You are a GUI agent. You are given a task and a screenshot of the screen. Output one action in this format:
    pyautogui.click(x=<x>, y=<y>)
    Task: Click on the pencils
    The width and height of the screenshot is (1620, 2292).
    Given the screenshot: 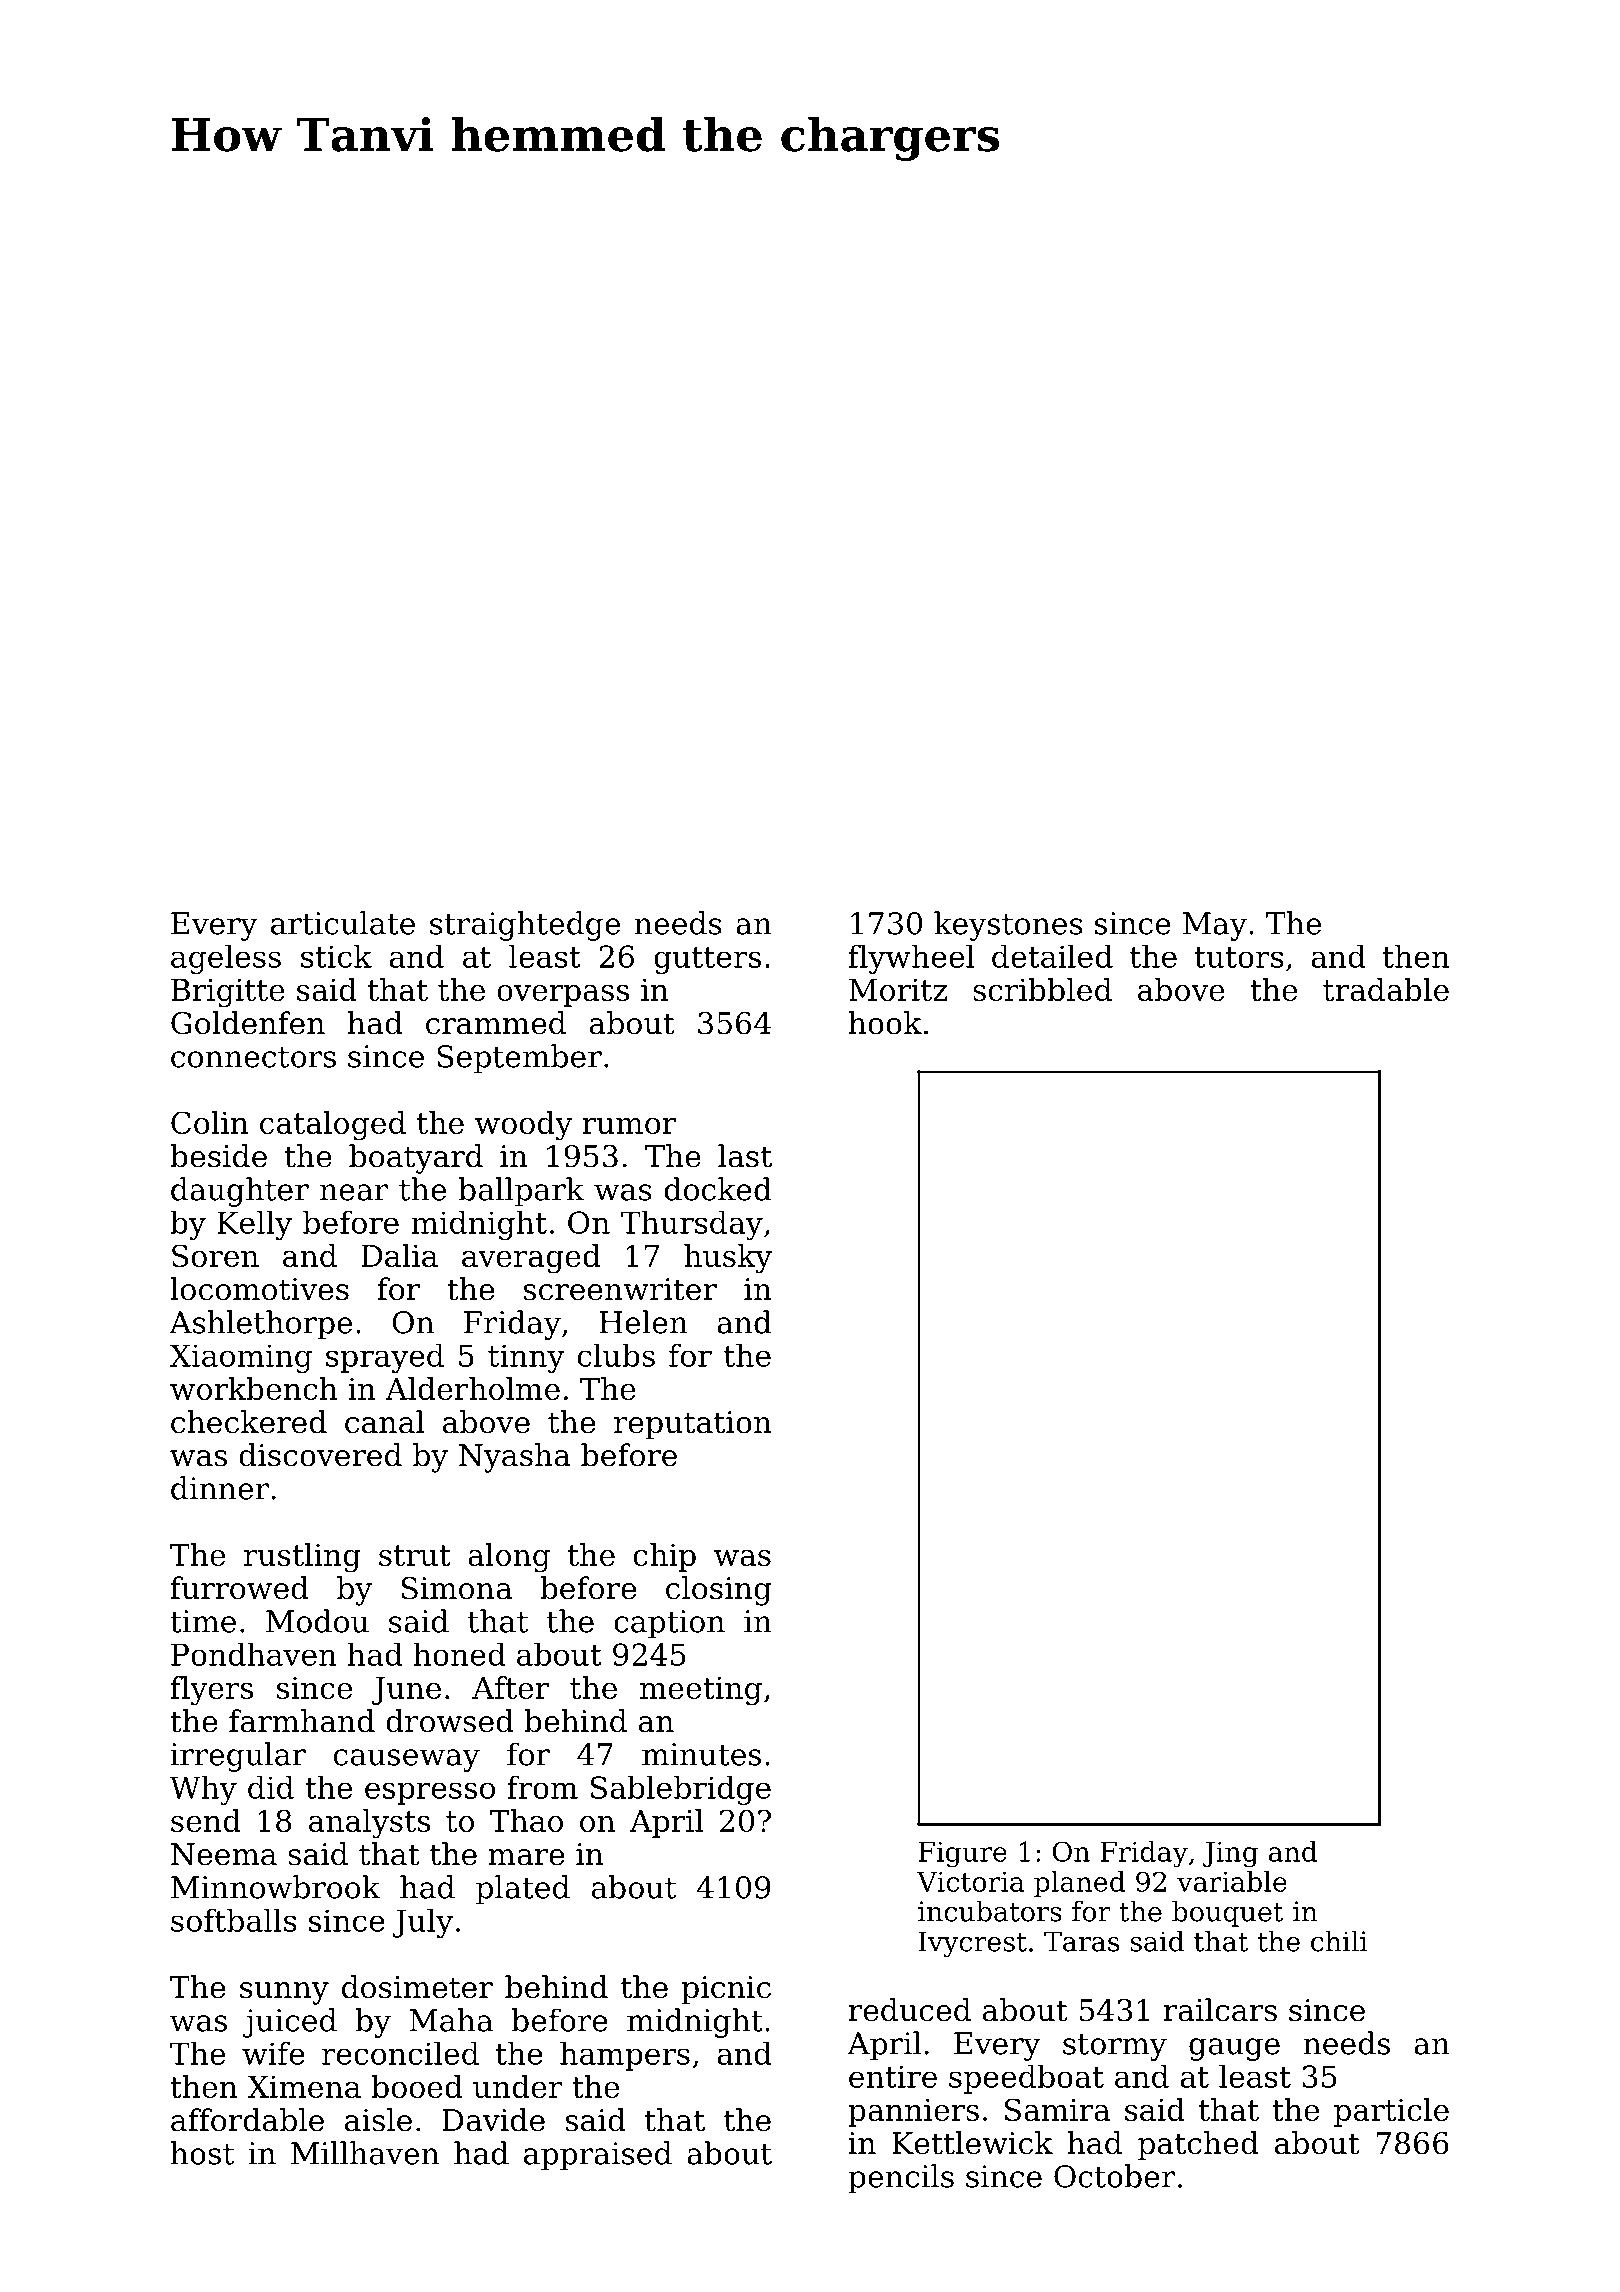 What is the action you would take?
    pyautogui.click(x=901, y=2179)
